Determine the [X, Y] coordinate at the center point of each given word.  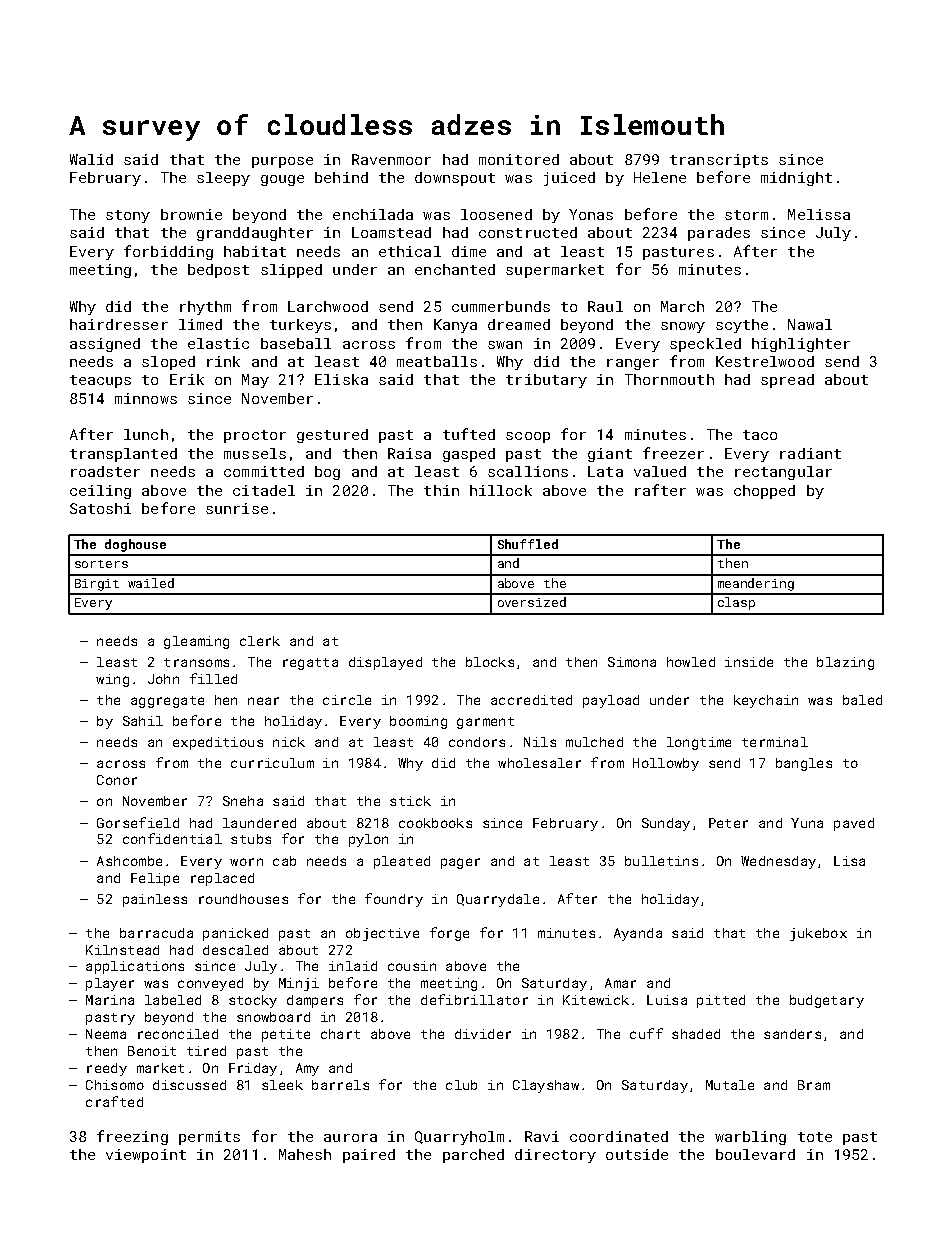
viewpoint [146, 1156]
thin [441, 490]
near [263, 701]
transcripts [719, 161]
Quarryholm [459, 1138]
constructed [528, 232]
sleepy [223, 179]
